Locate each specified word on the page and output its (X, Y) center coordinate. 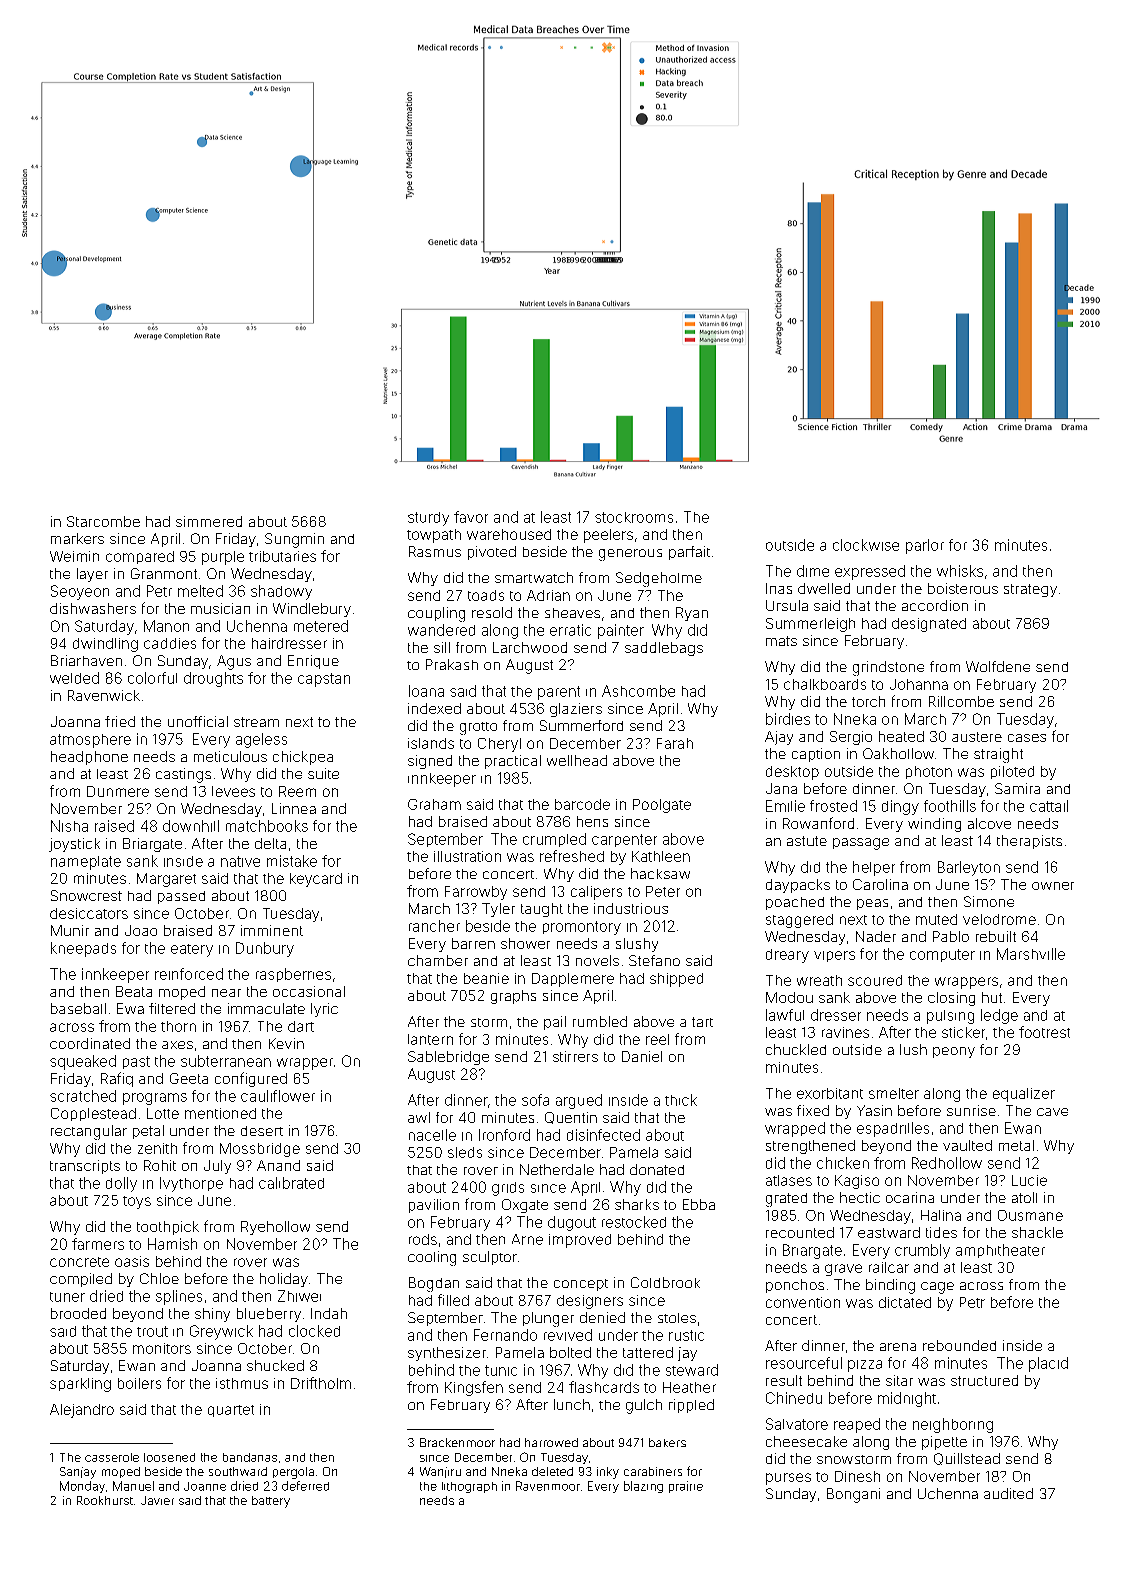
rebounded (959, 1345)
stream (256, 722)
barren (473, 943)
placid (1048, 1364)
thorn (178, 1026)
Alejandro (82, 1411)
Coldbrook (665, 1282)
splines (179, 1297)
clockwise (866, 545)
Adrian (548, 595)
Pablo (951, 936)
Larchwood (530, 647)
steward (692, 1370)
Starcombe (103, 521)
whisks (960, 571)
